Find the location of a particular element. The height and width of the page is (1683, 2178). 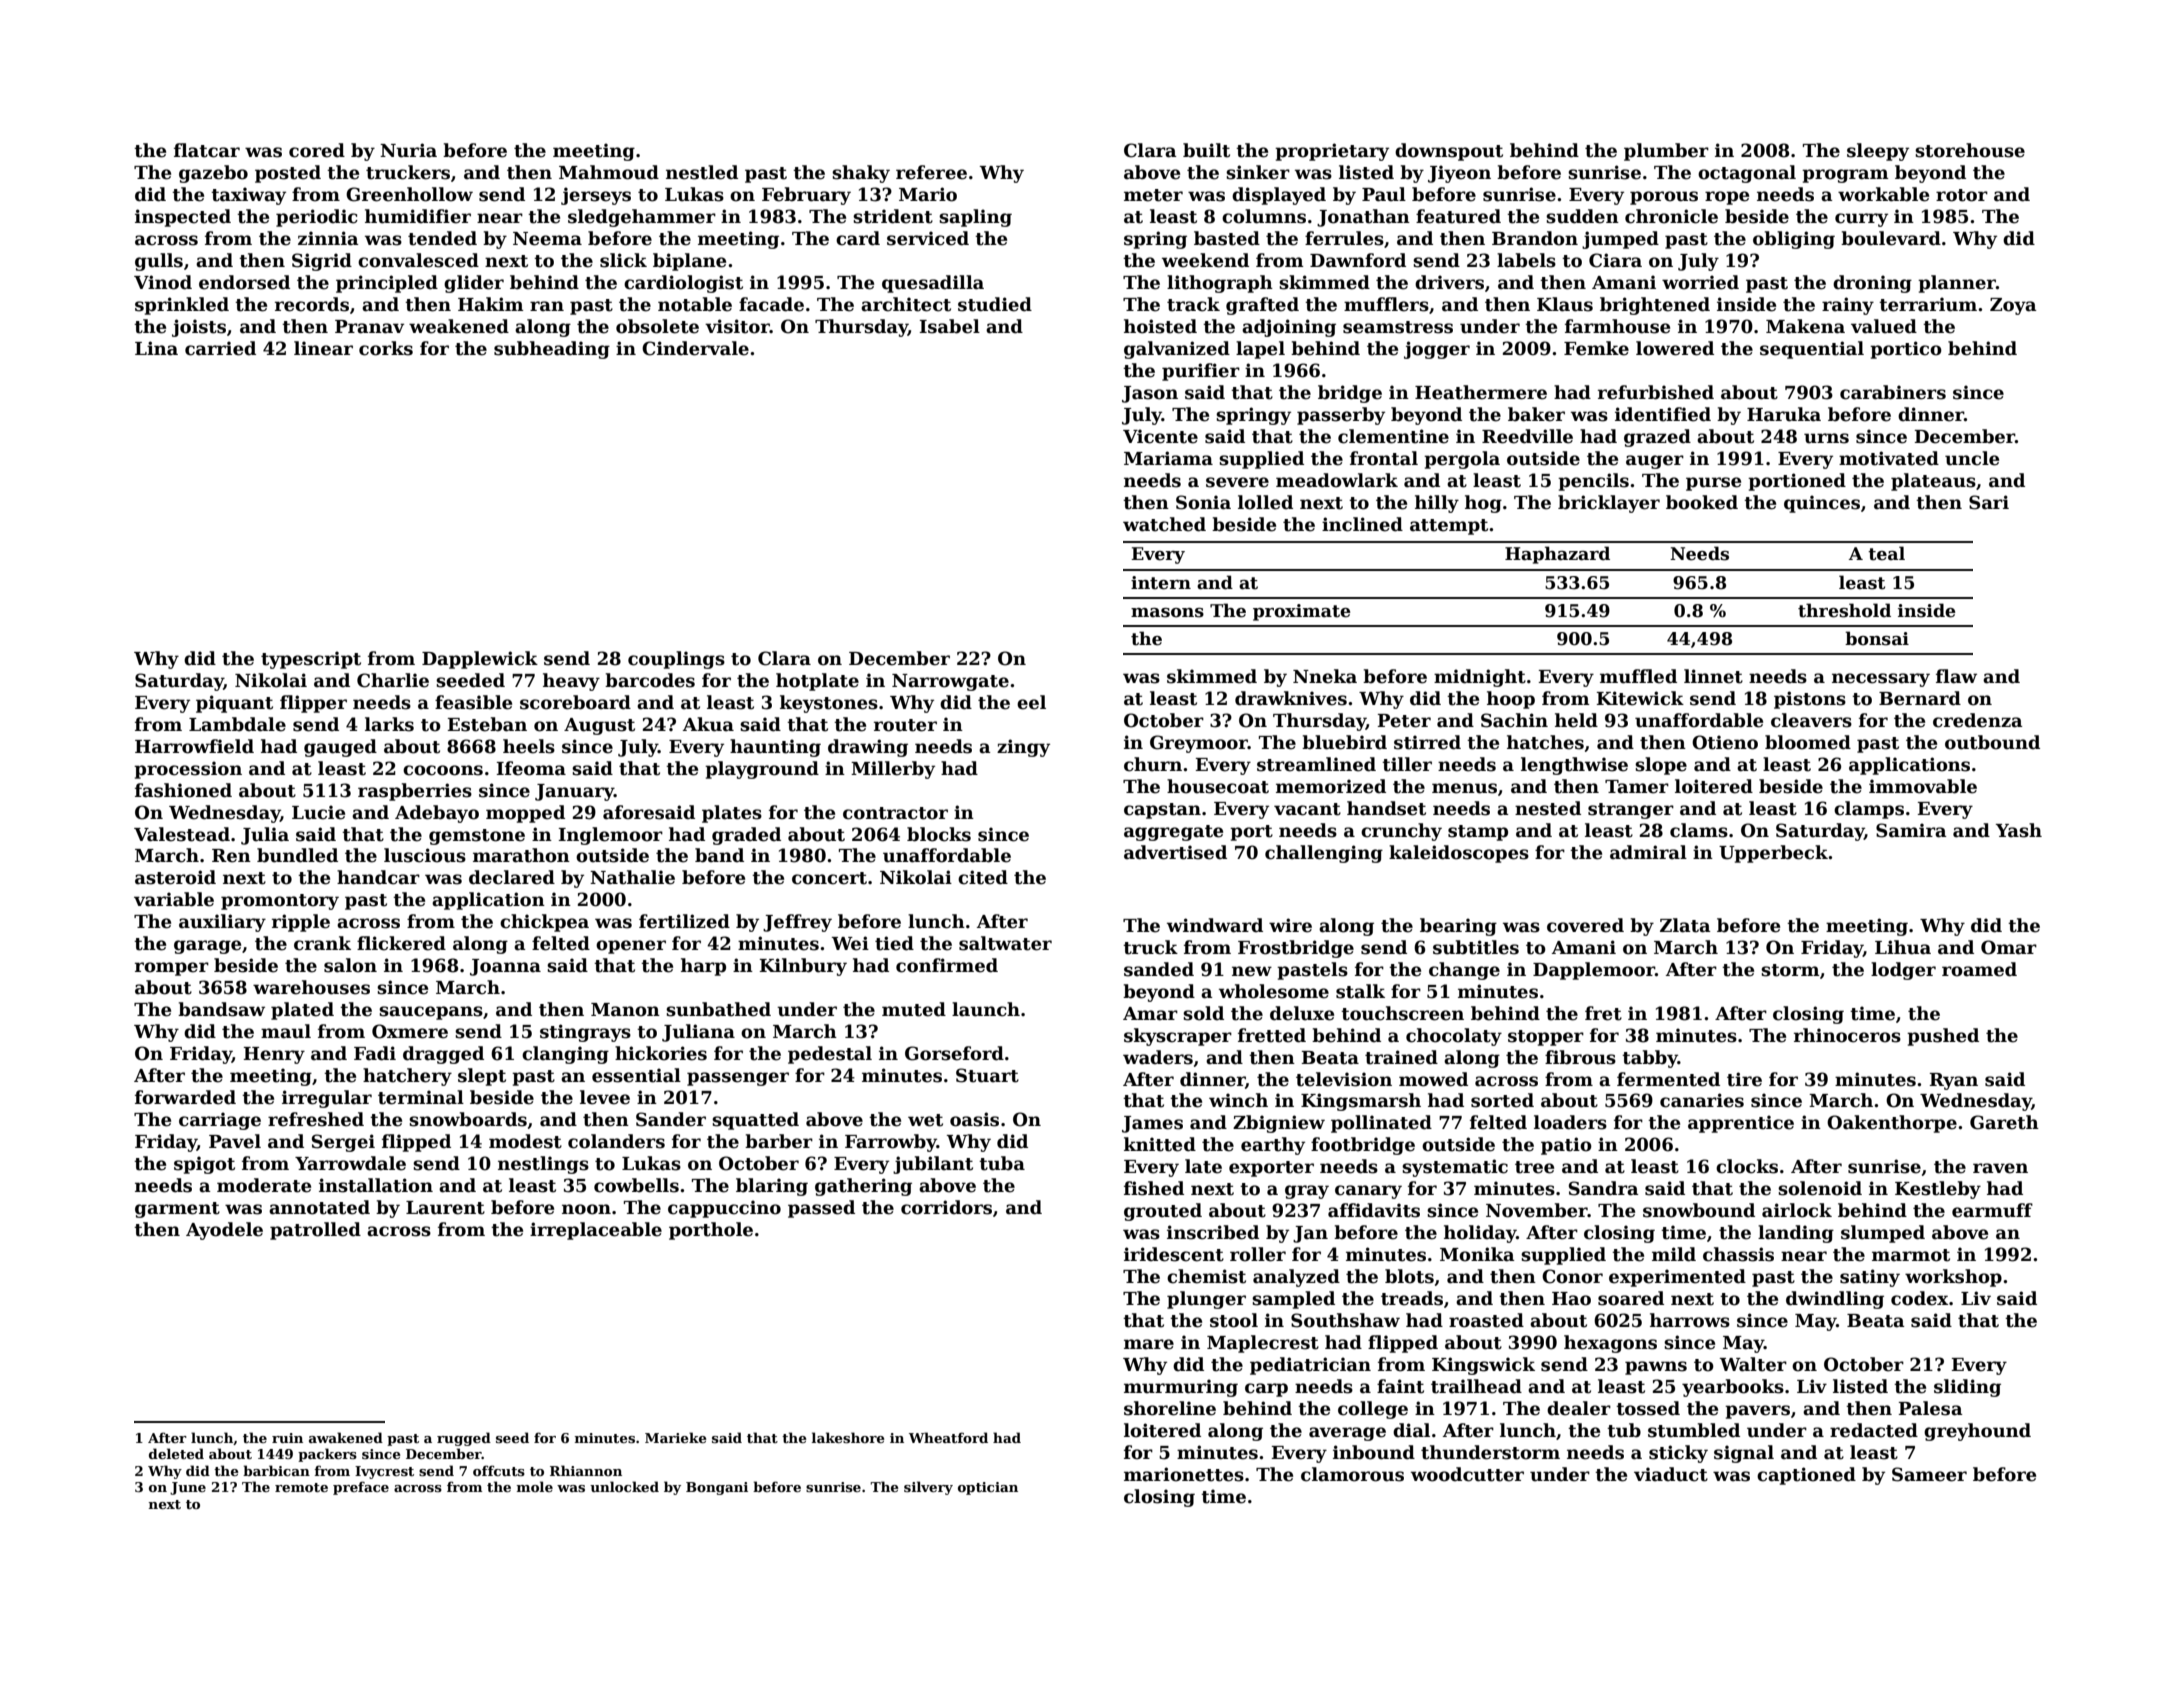

irreplaceable is located at coordinates (596, 1231).
